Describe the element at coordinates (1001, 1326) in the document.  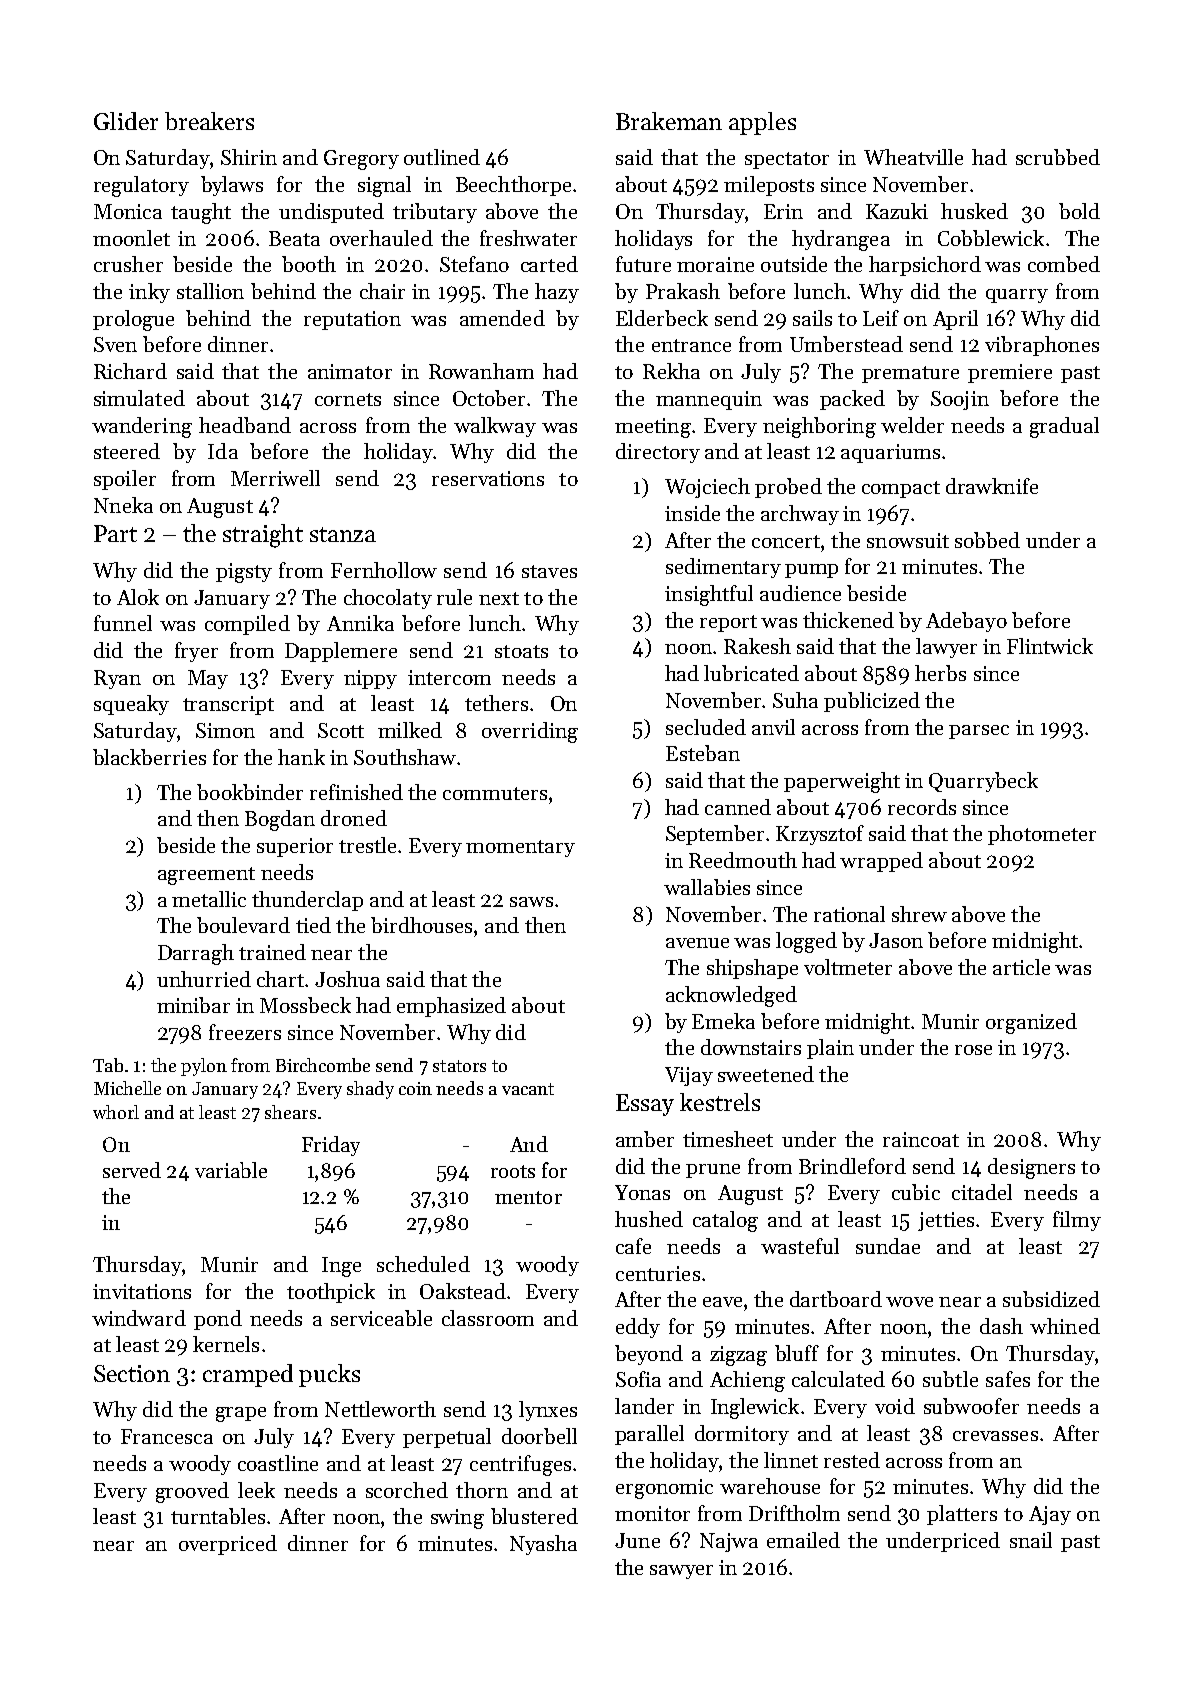
I see `dash` at that location.
